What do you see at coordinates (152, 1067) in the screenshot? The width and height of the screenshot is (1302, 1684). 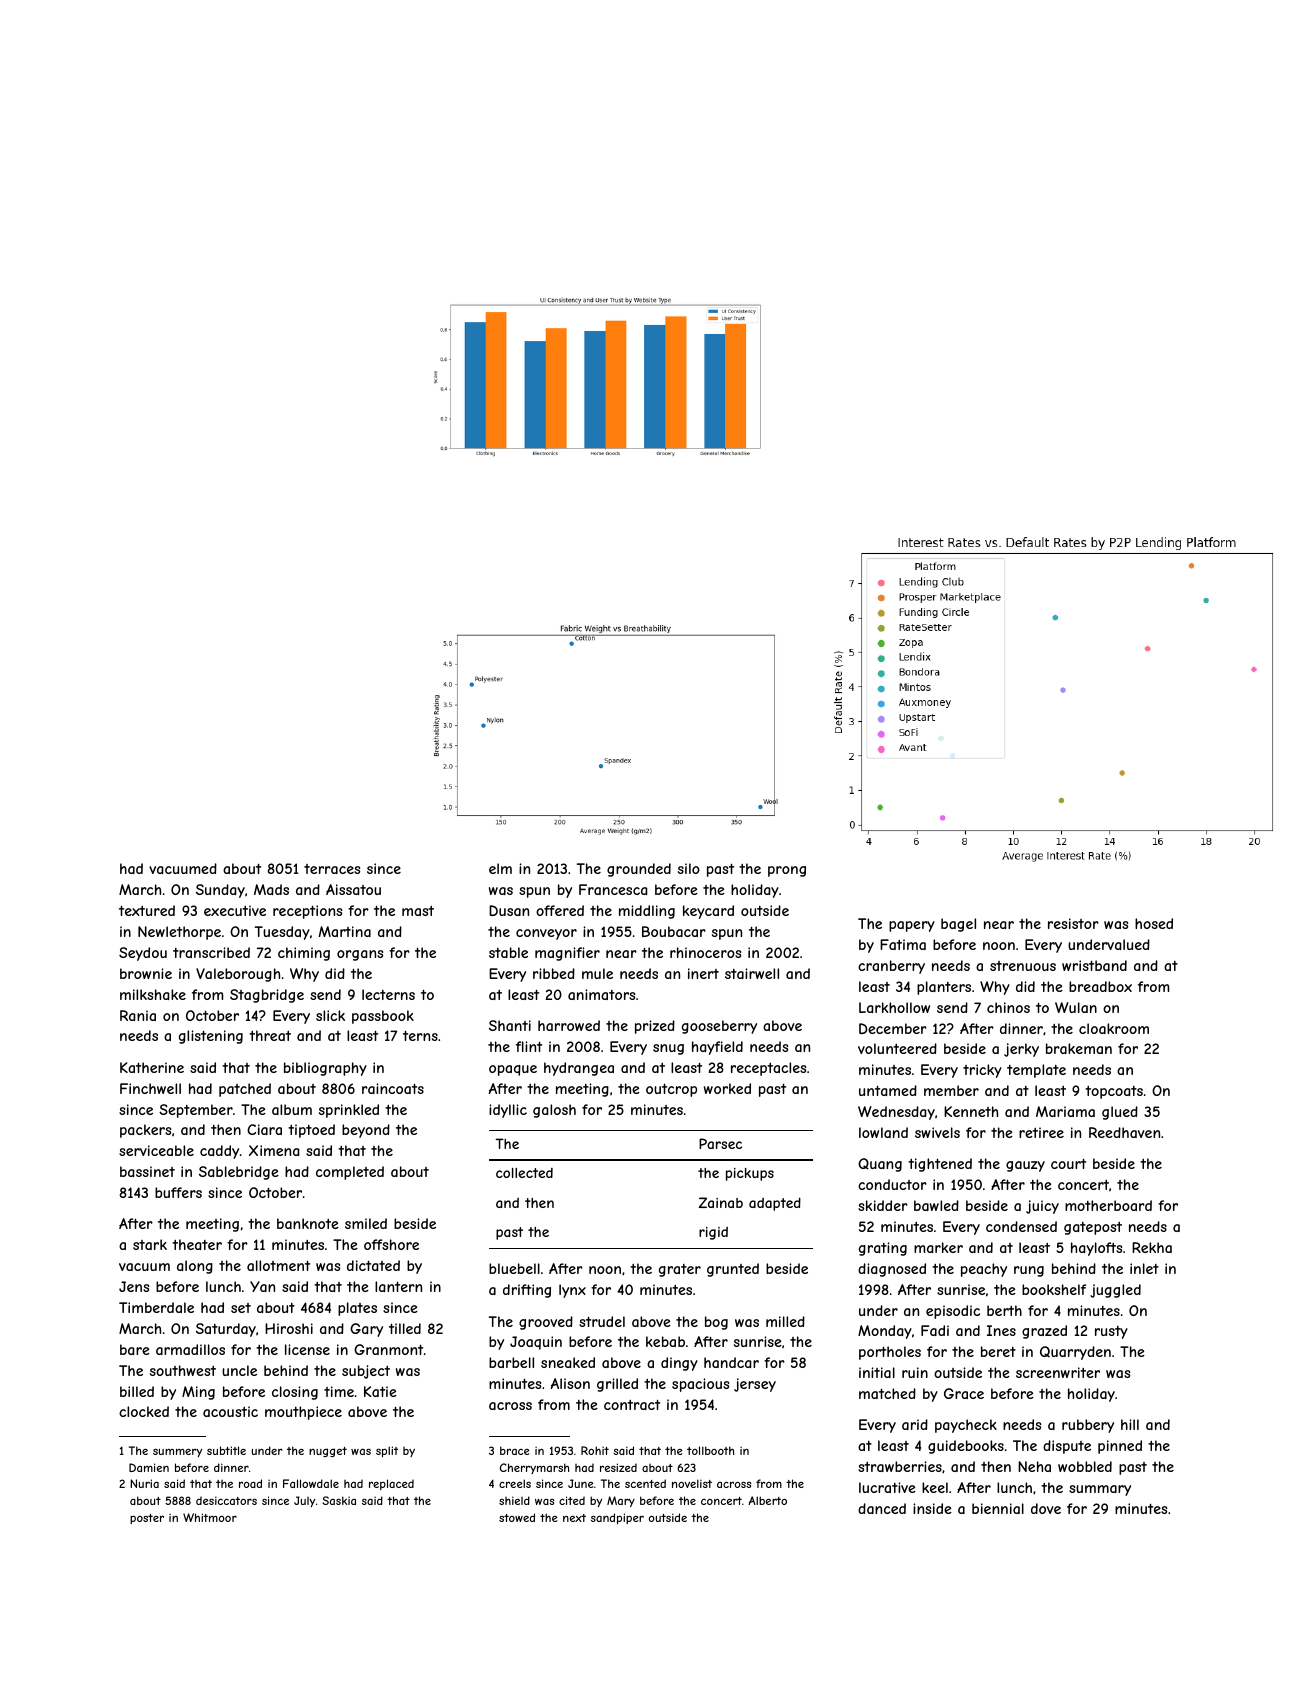 I see `Katherine` at bounding box center [152, 1067].
